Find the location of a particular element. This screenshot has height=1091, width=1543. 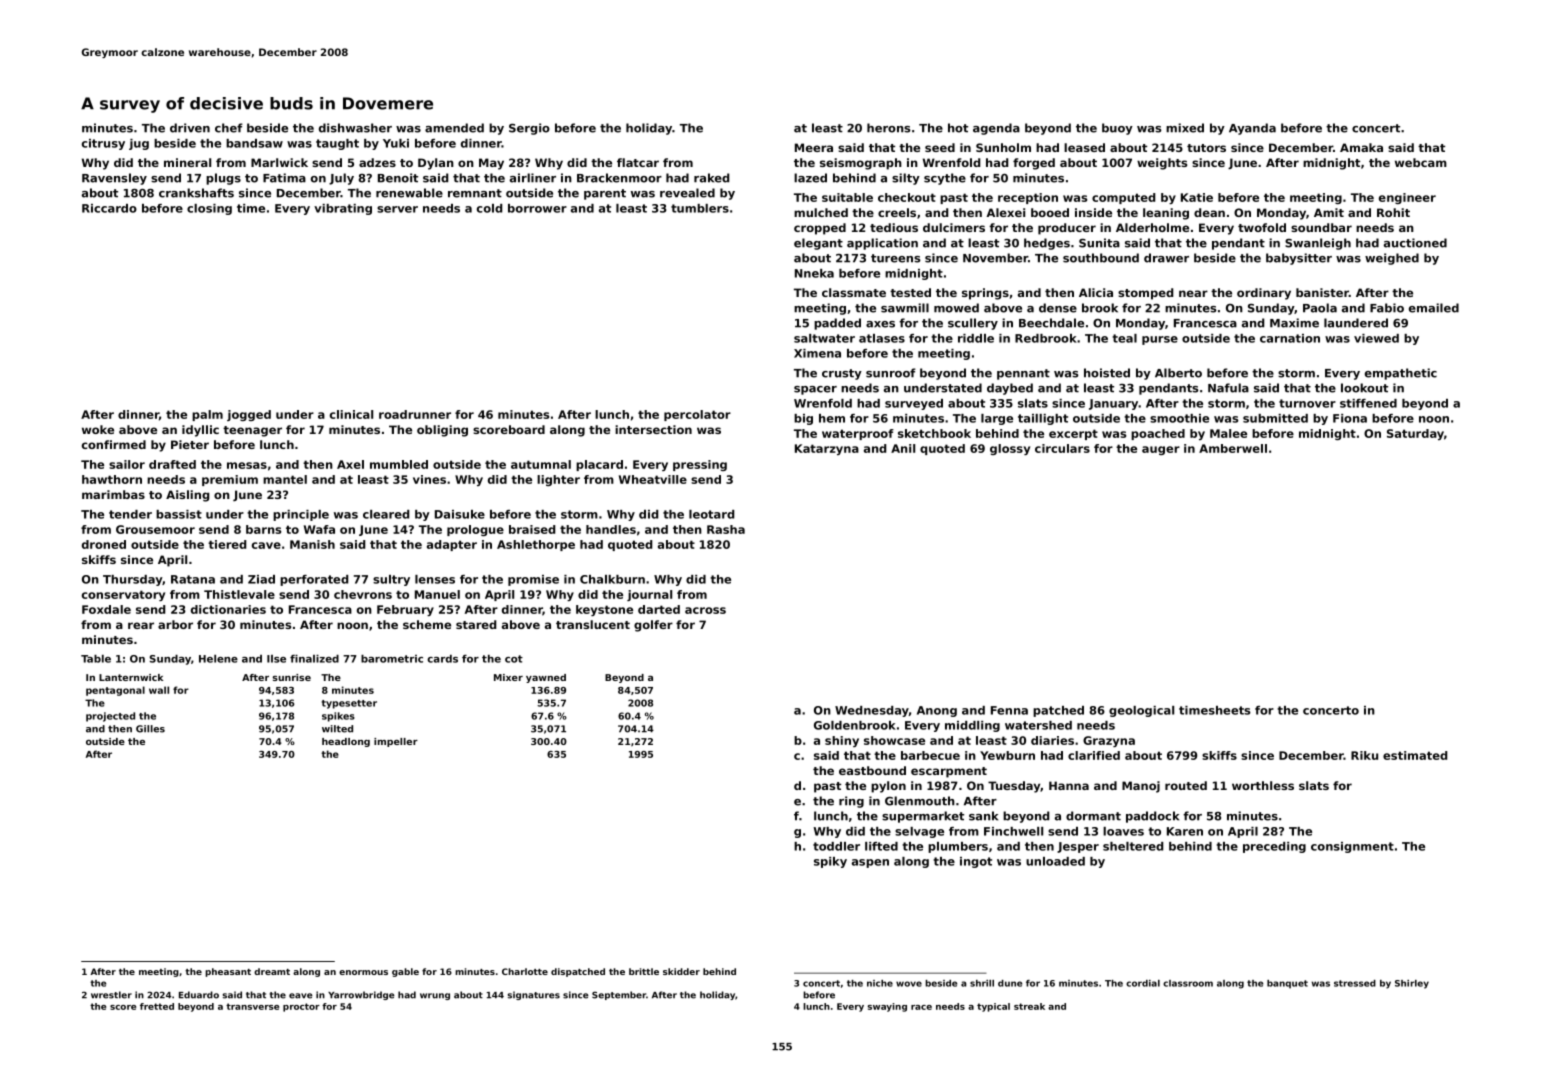

flatcar is located at coordinates (638, 162).
